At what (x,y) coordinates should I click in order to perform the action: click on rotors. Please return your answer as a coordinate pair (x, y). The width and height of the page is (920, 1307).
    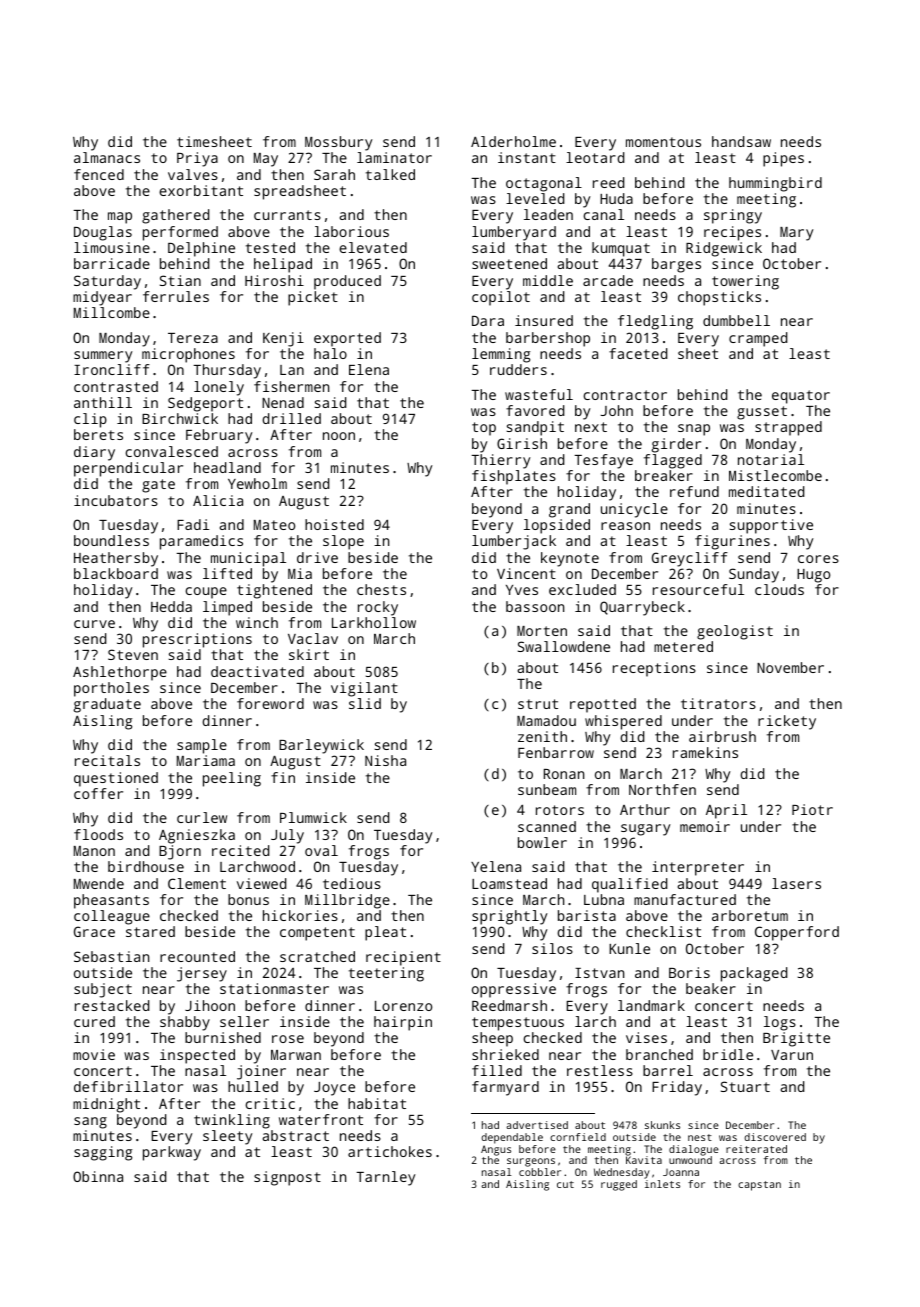
    Looking at the image, I should click on (560, 810).
